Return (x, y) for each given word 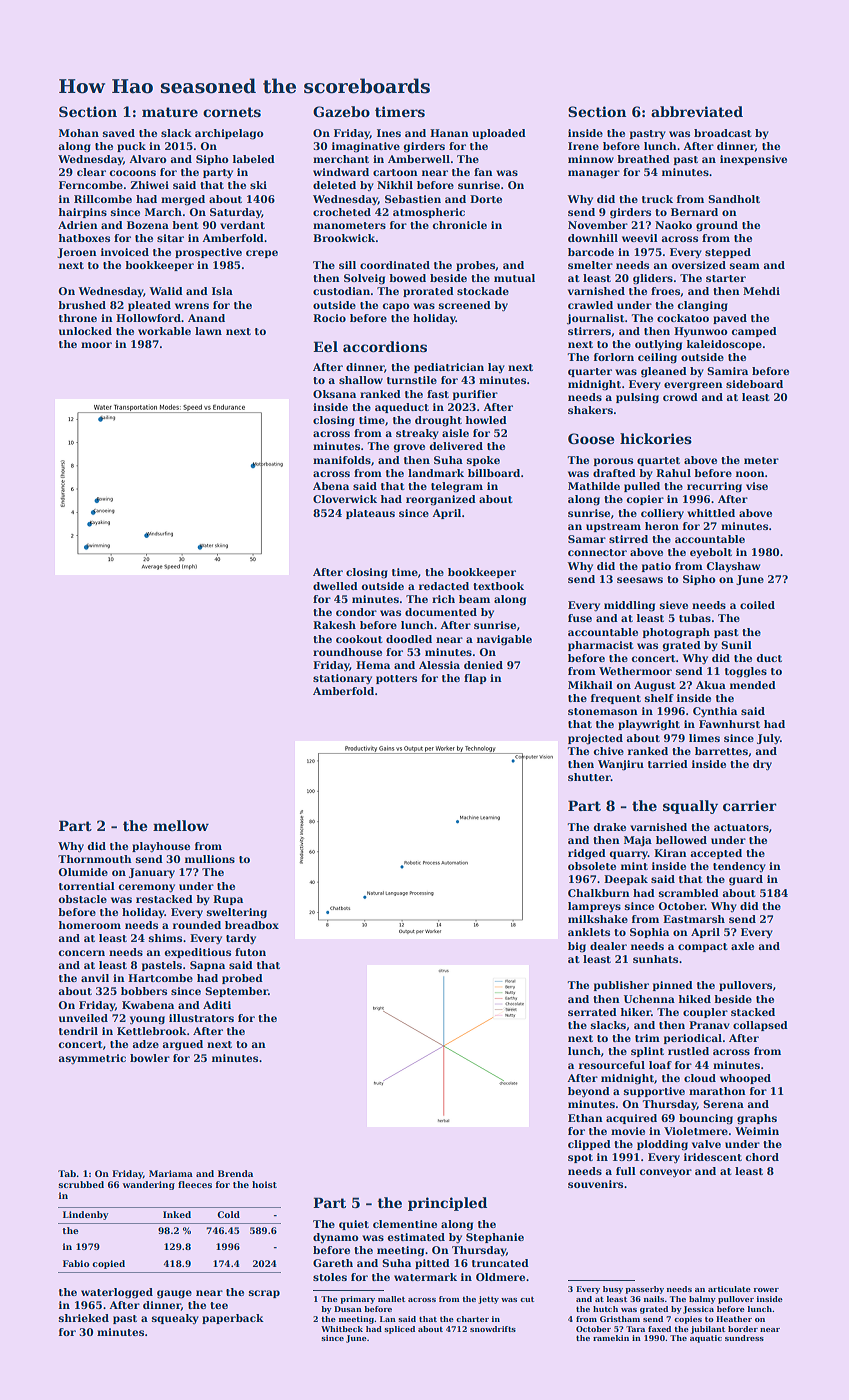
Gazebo (341, 111)
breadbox (252, 925)
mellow (181, 825)
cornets (232, 112)
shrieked (84, 1318)
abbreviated (697, 111)
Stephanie (495, 1238)
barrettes (721, 751)
